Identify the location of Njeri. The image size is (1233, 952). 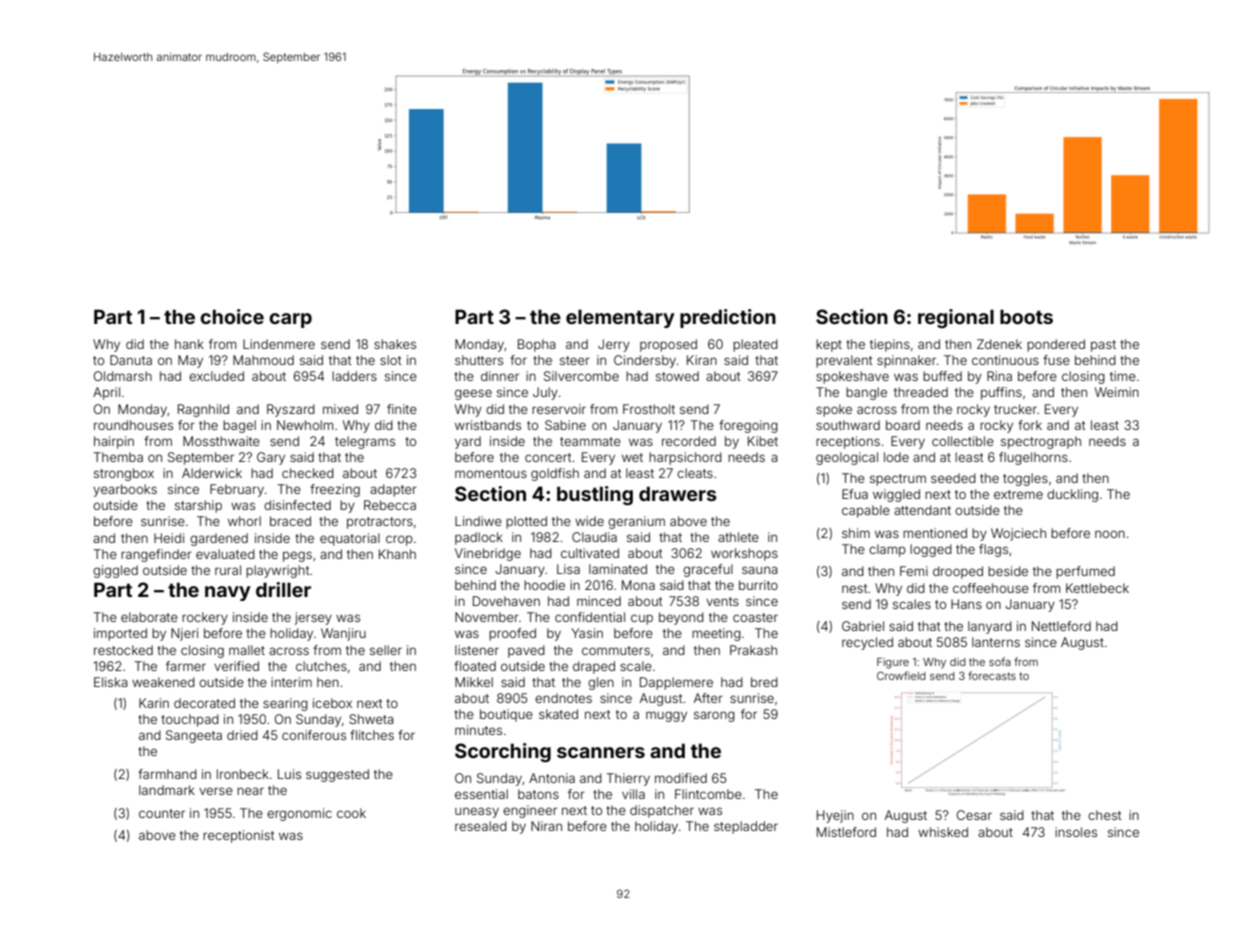
(184, 634).
